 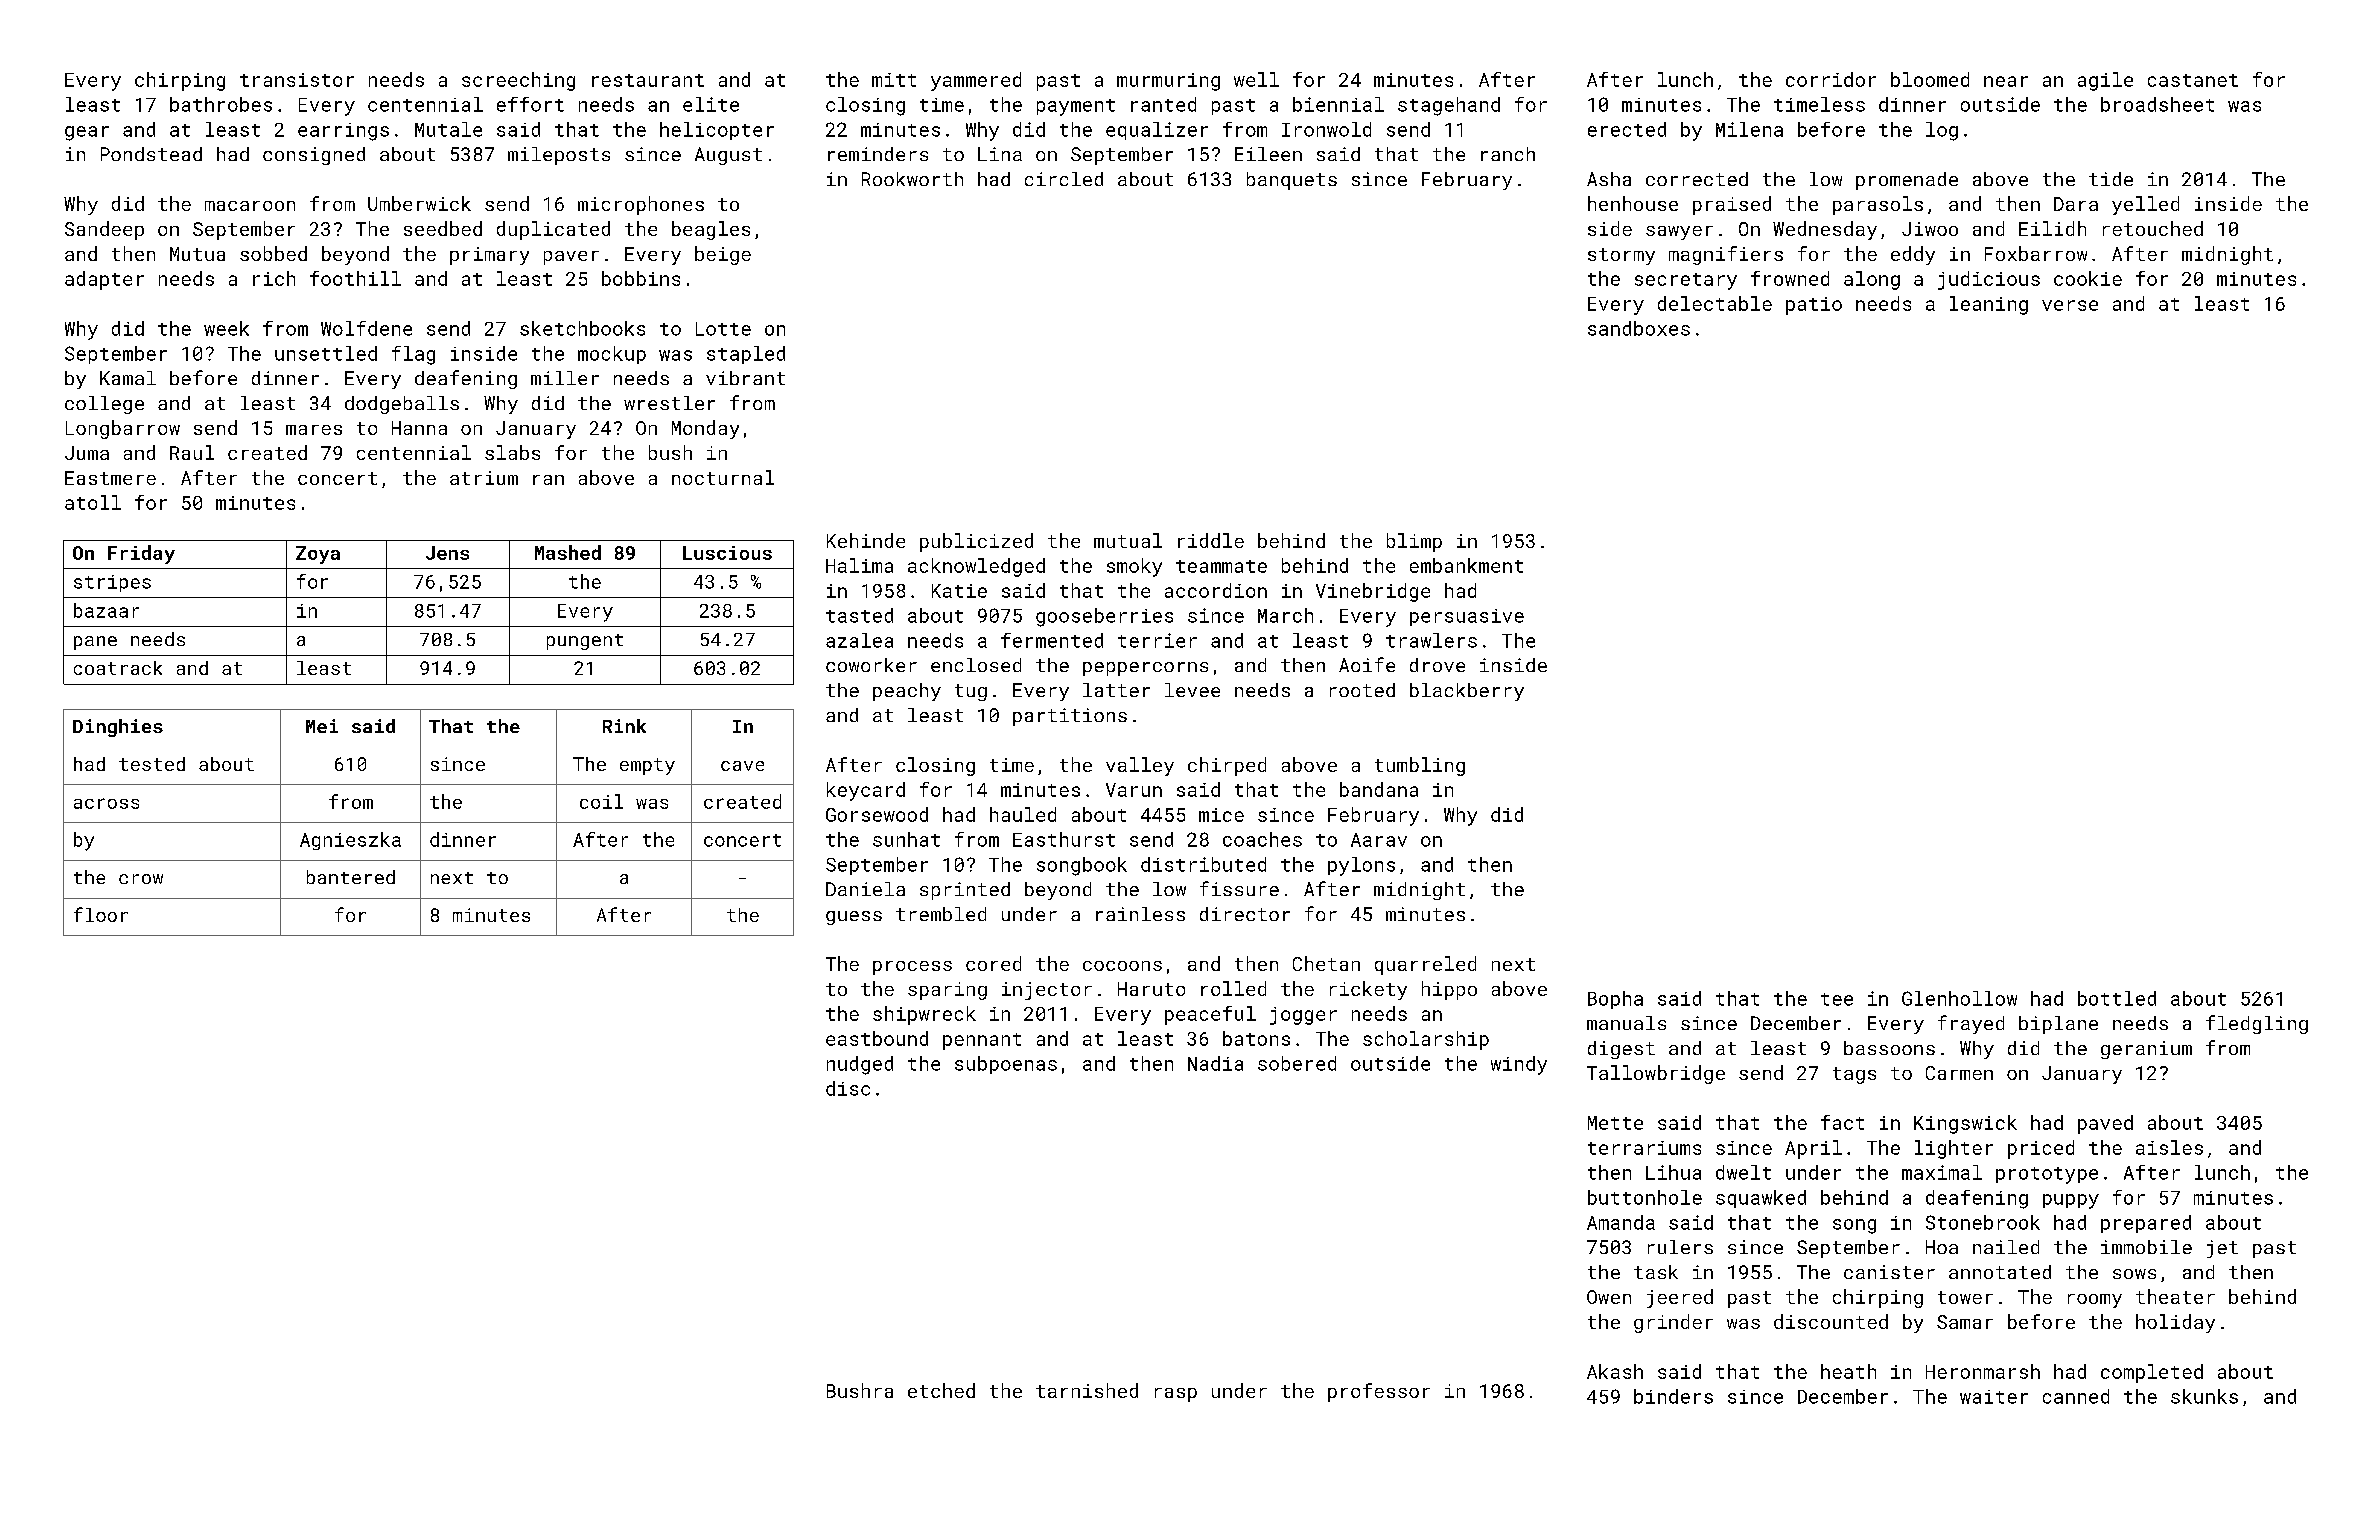 What do you see at coordinates (152, 764) in the page?
I see `tested` at bounding box center [152, 764].
